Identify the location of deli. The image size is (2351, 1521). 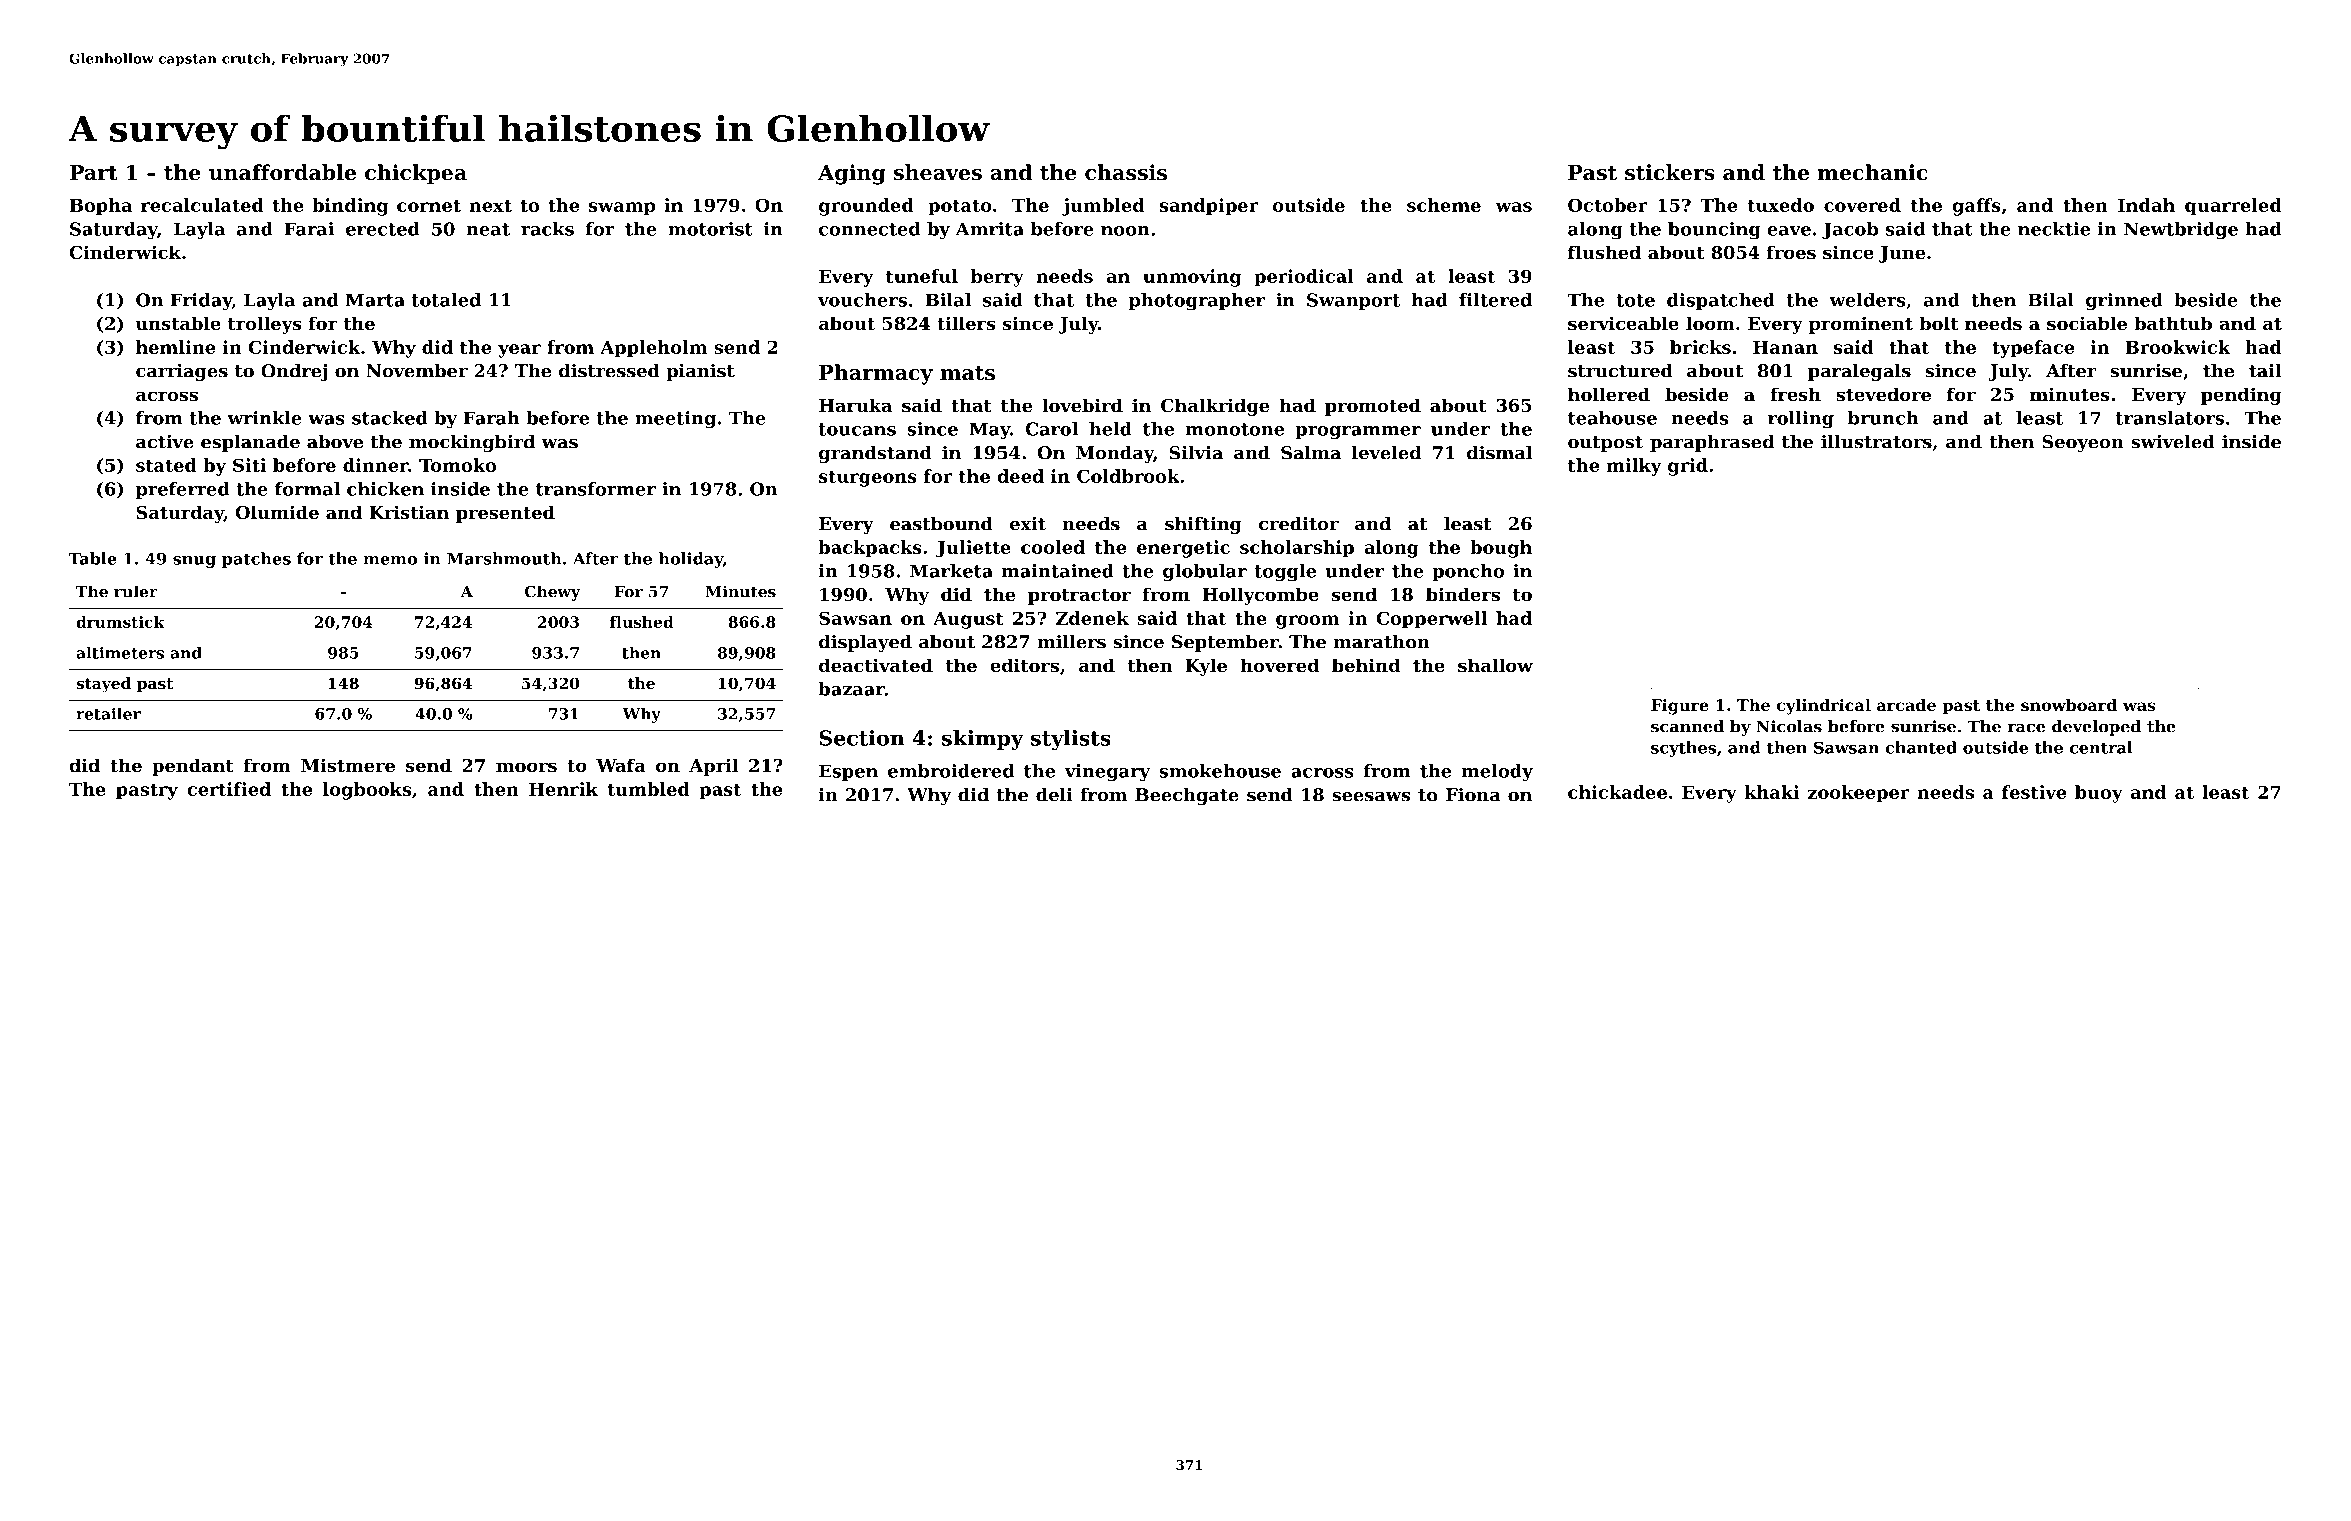
(1054, 795).
